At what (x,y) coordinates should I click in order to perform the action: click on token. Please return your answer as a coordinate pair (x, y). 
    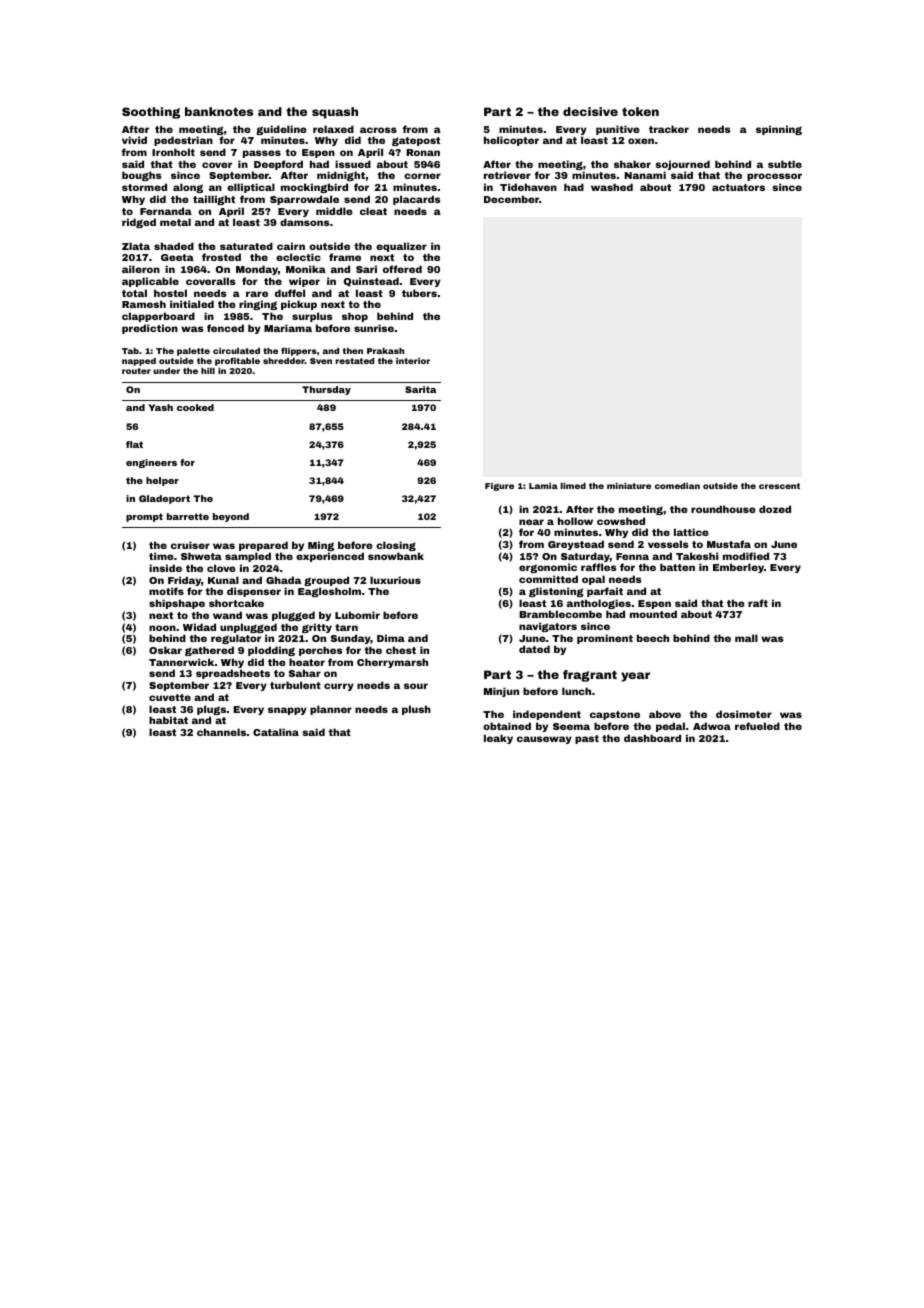
    Looking at the image, I should click on (640, 111).
